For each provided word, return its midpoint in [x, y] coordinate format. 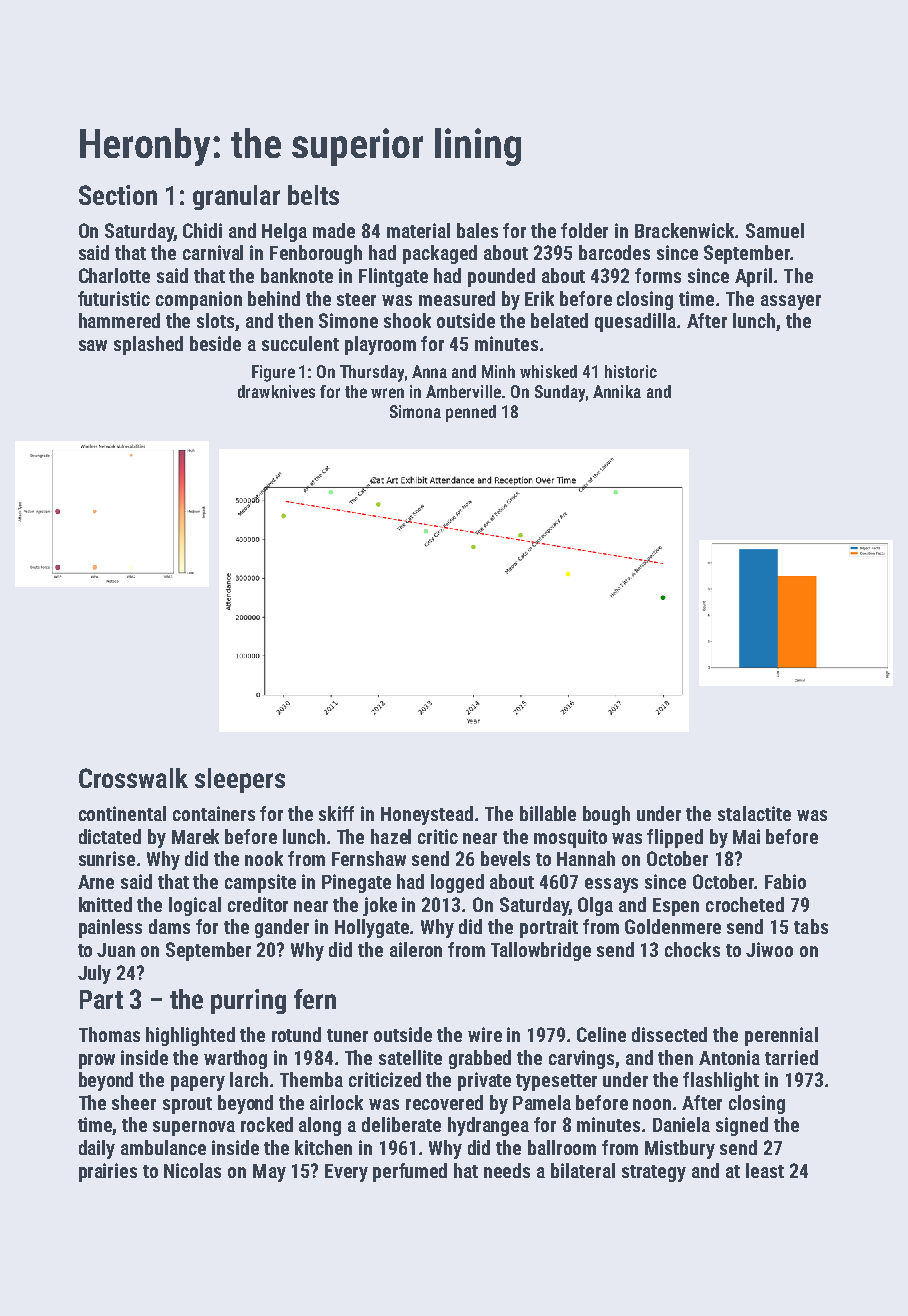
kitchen [323, 1147]
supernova [194, 1128]
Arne [96, 882]
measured [457, 298]
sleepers [240, 780]
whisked [548, 371]
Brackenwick [685, 230]
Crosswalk [133, 778]
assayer [791, 302]
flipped [675, 838]
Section [118, 195]
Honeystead [427, 815]
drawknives [276, 391]
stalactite [754, 813]
